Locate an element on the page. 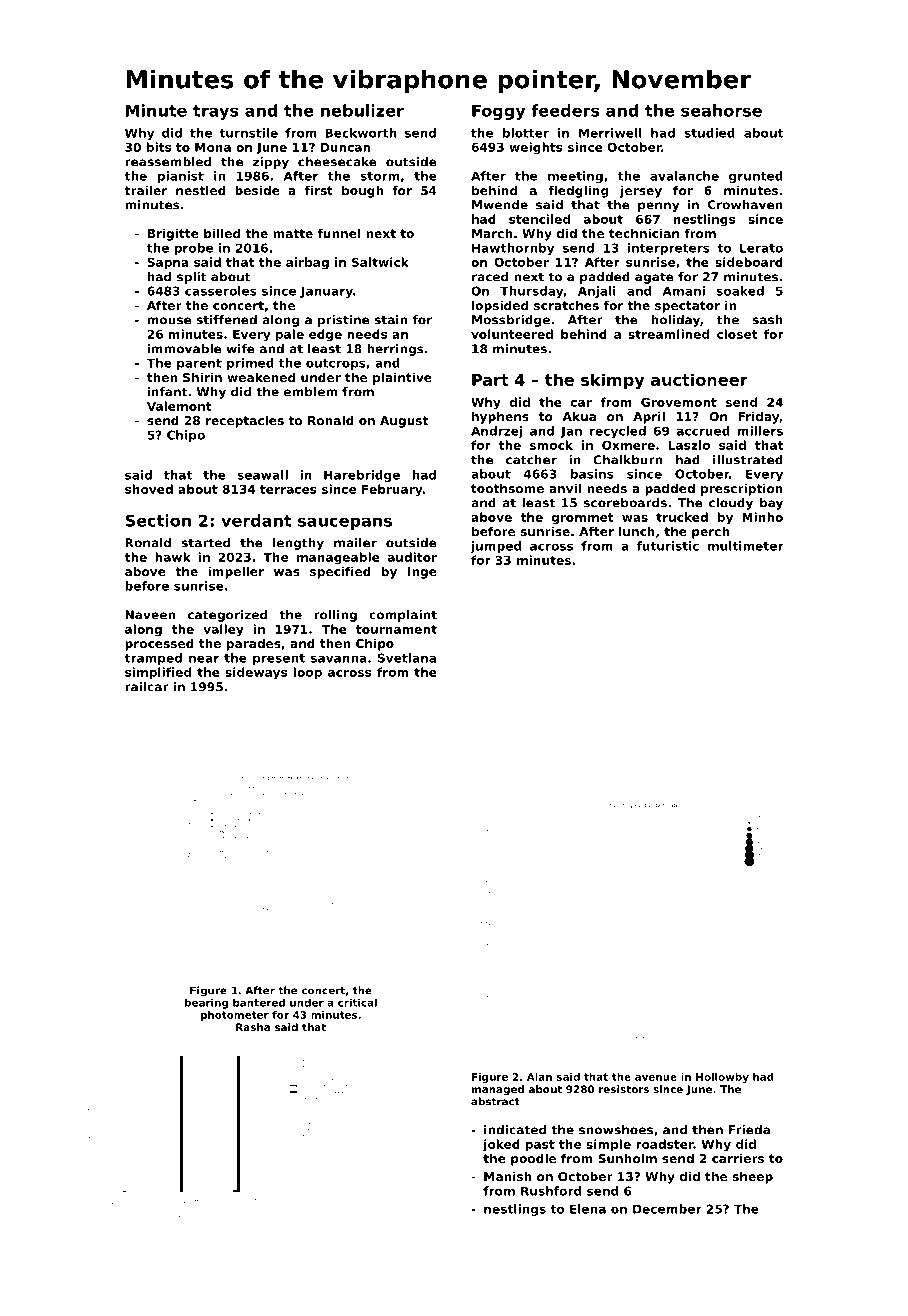  beside is located at coordinates (258, 190).
